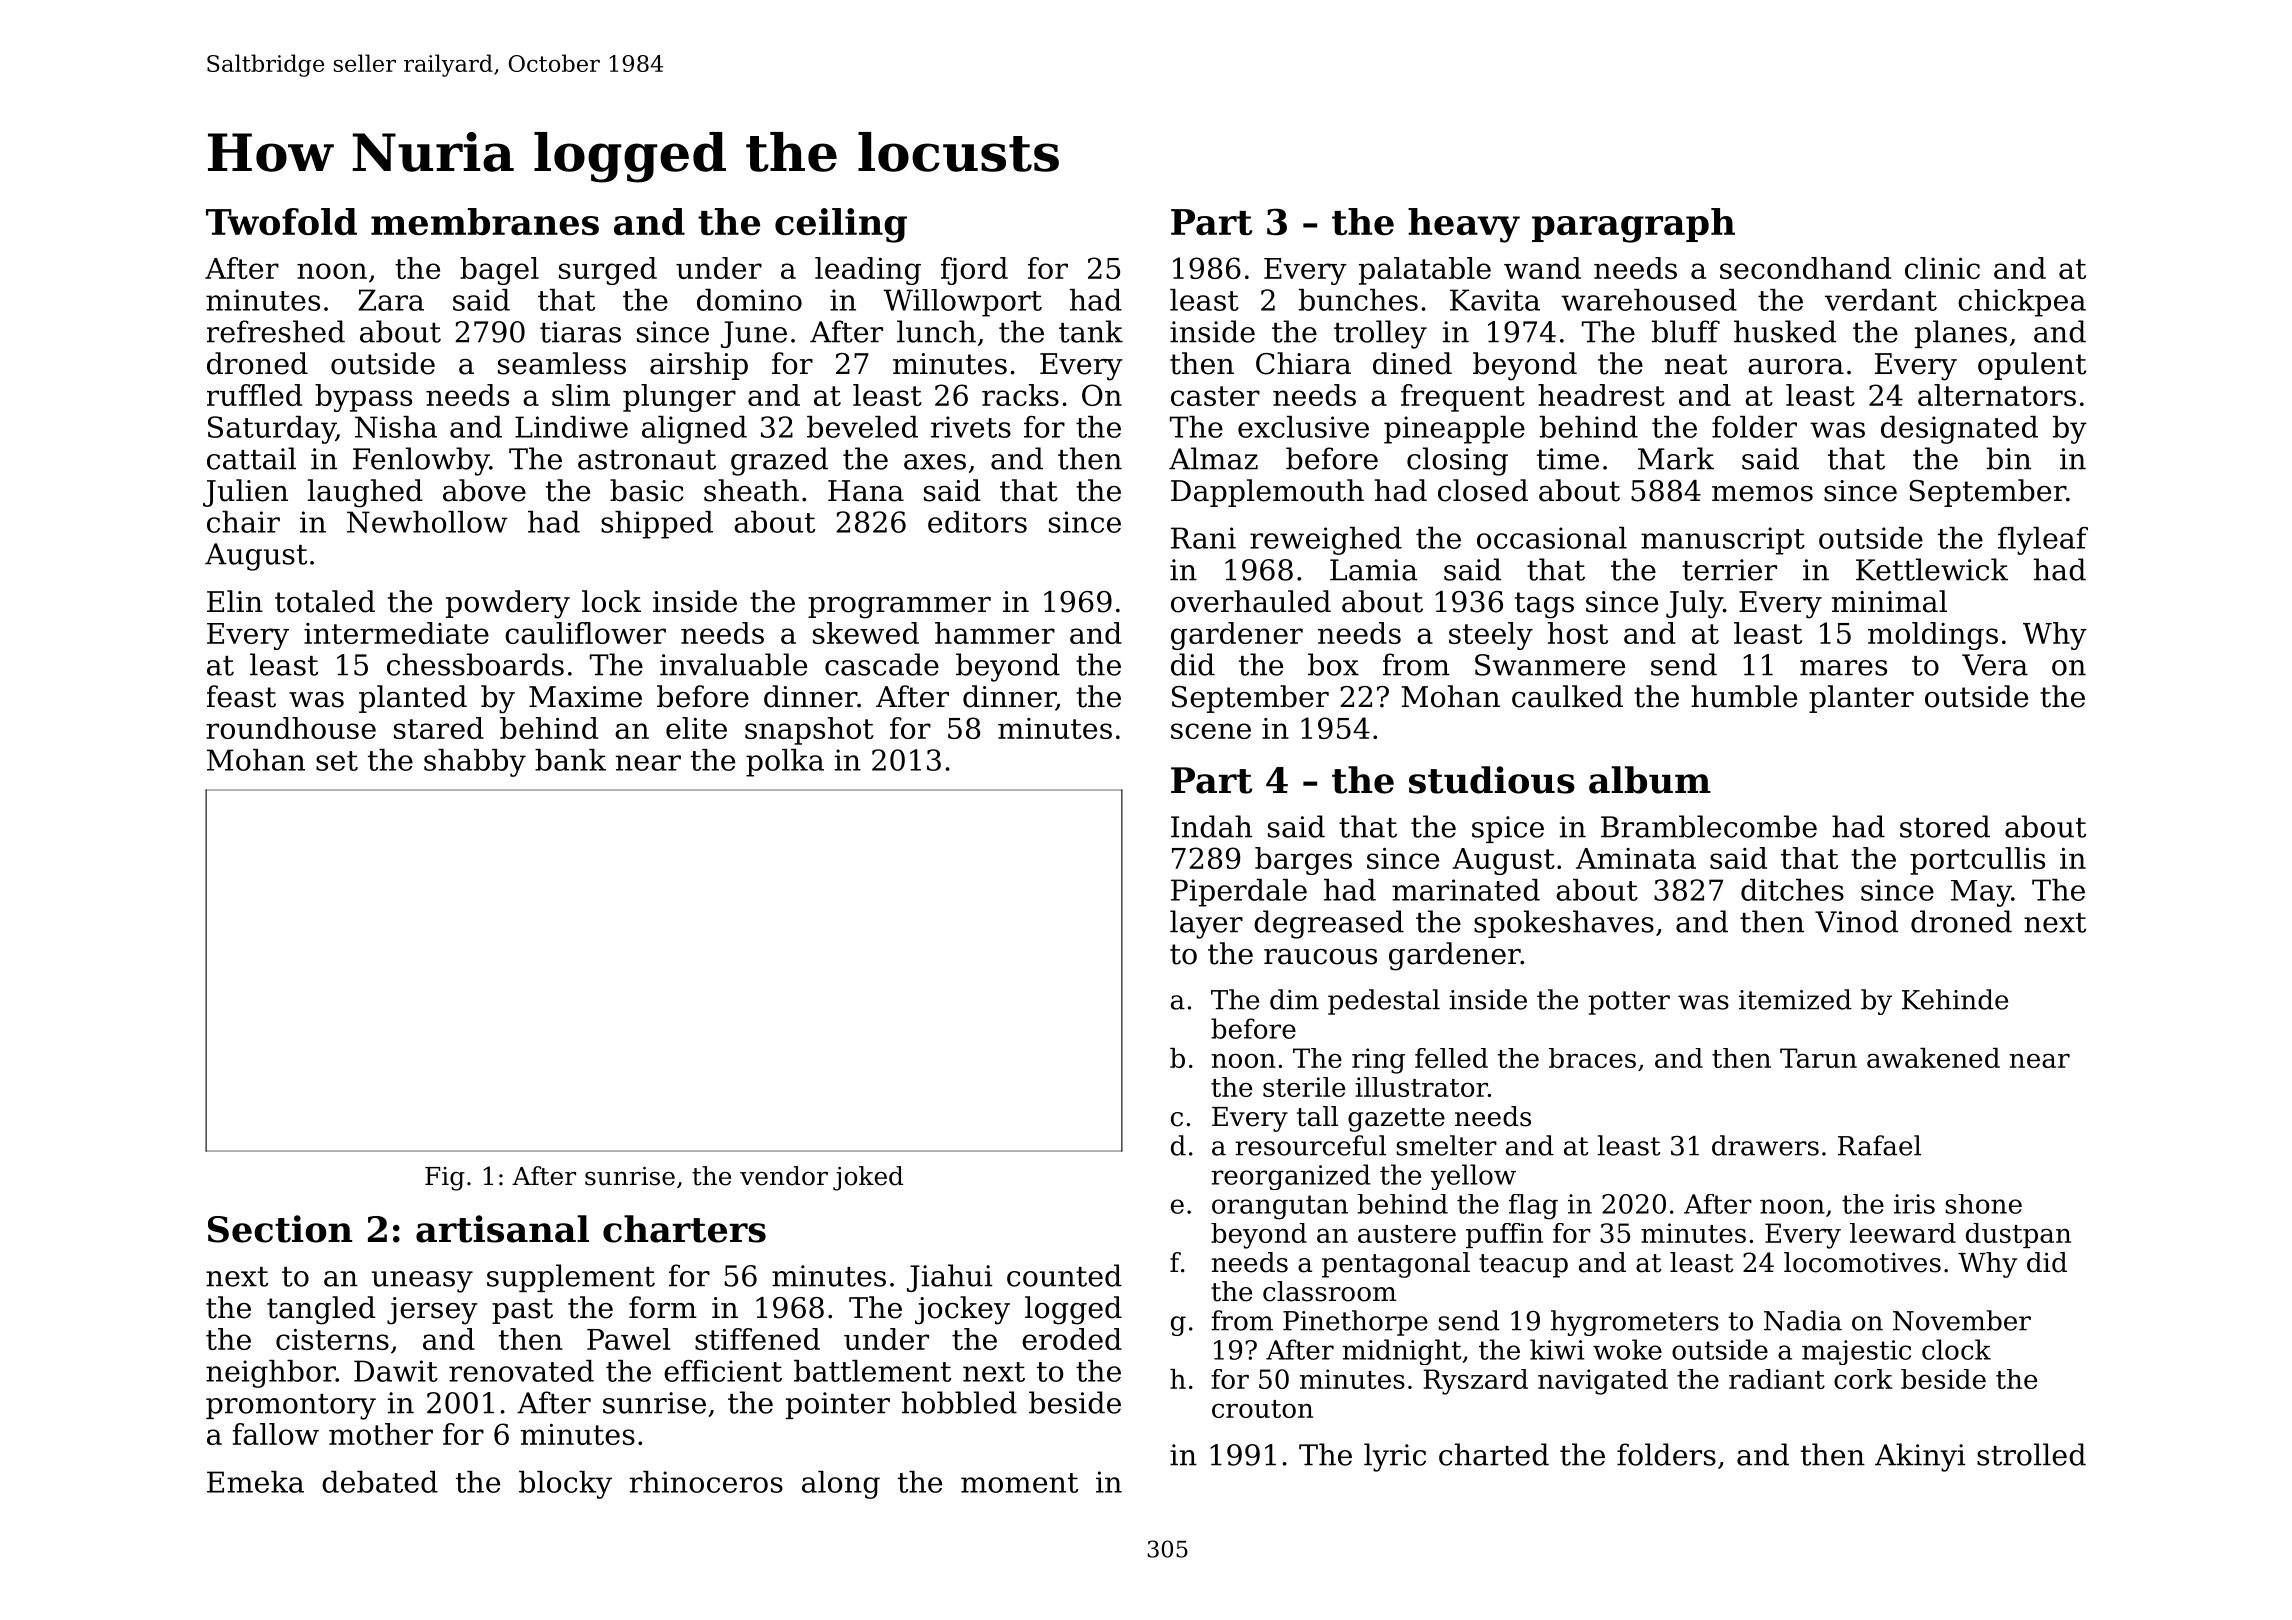  What do you see at coordinates (723, 1371) in the screenshot?
I see `efficient` at bounding box center [723, 1371].
